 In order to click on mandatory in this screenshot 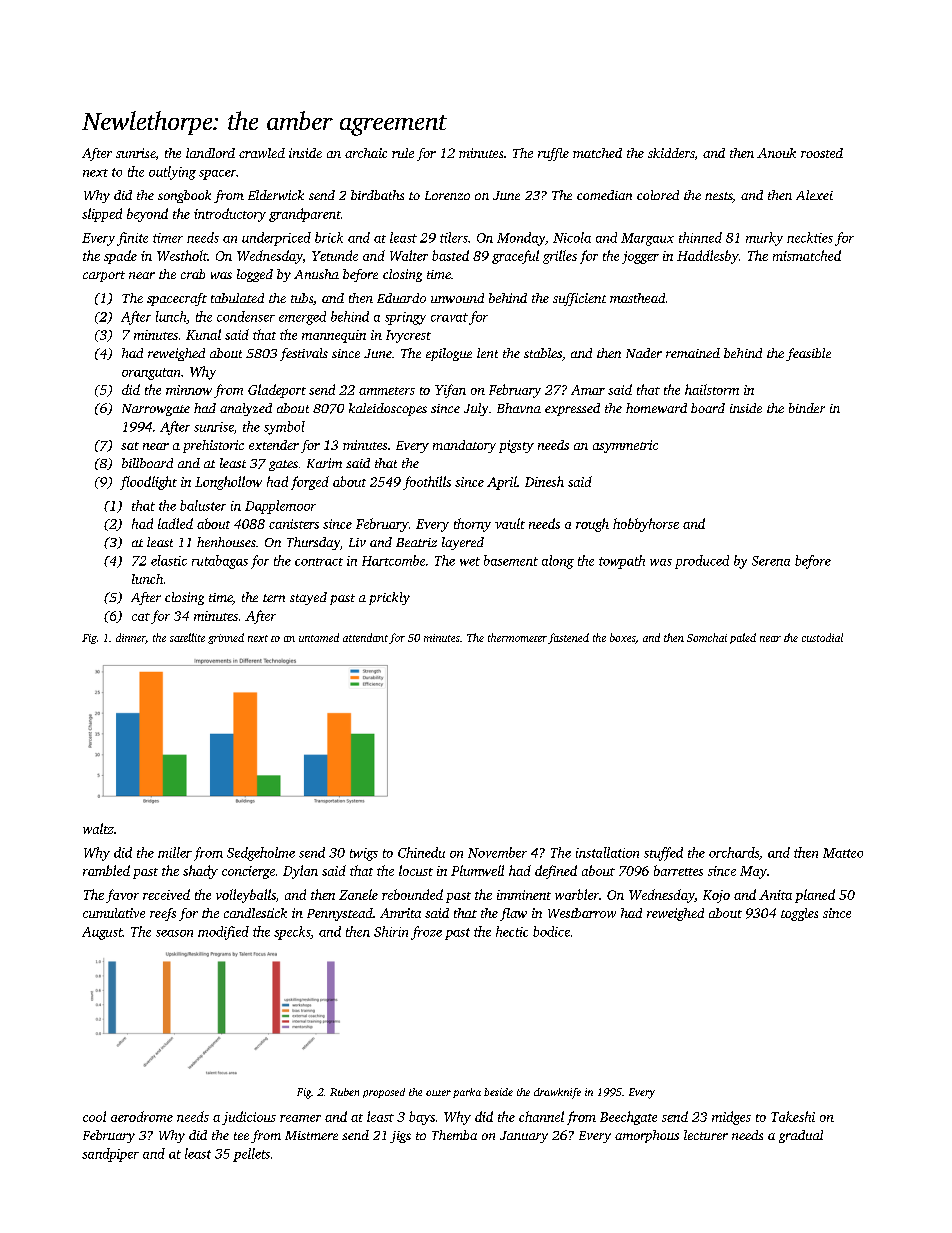, I will do `click(464, 446)`.
